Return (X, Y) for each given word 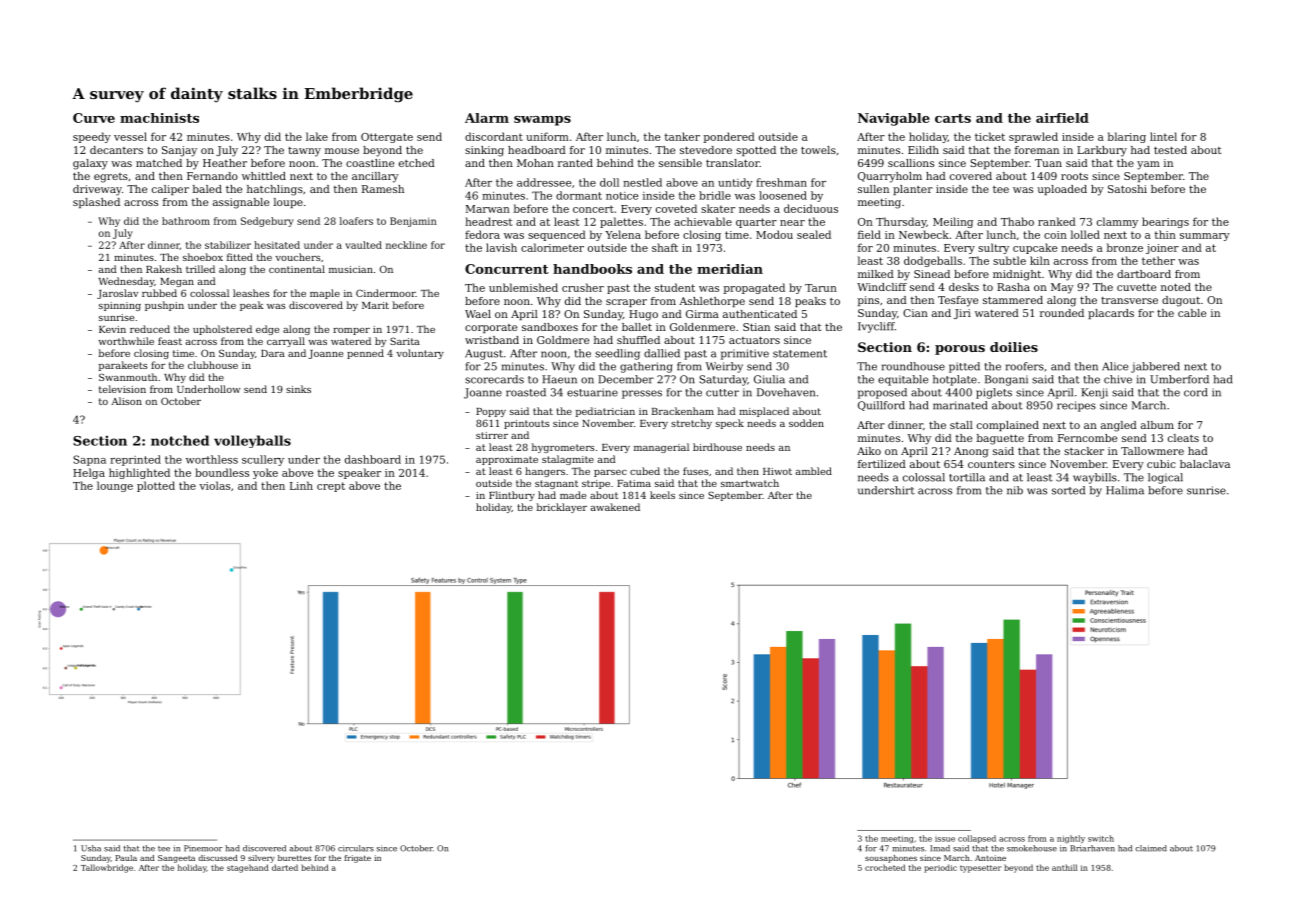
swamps (542, 121)
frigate (357, 859)
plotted (156, 486)
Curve (94, 118)
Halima (1125, 490)
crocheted (885, 867)
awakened (615, 507)
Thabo (1017, 221)
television (122, 389)
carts (953, 118)
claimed (1151, 848)
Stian (756, 327)
